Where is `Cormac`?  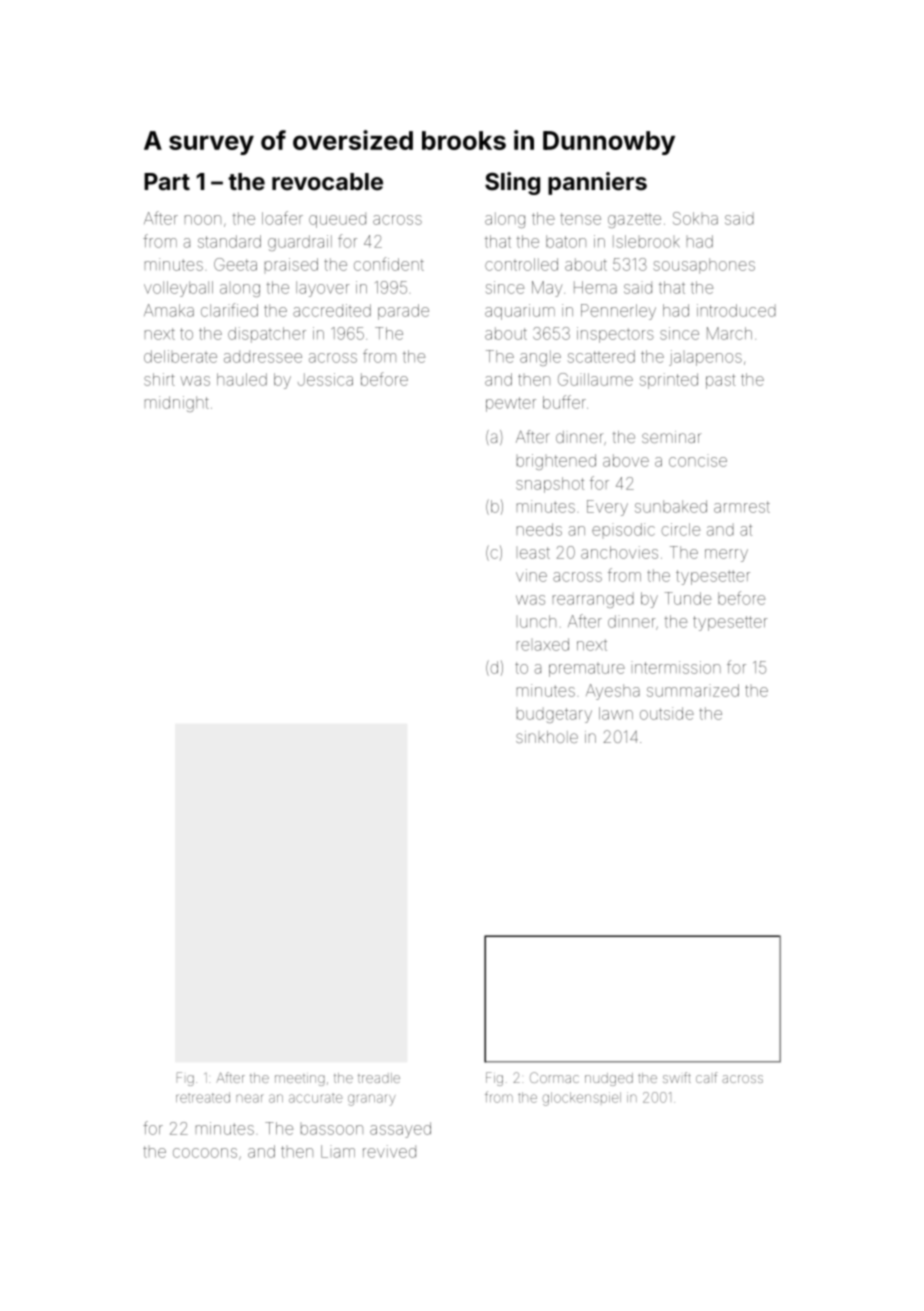 Cormac is located at coordinates (554, 1077).
